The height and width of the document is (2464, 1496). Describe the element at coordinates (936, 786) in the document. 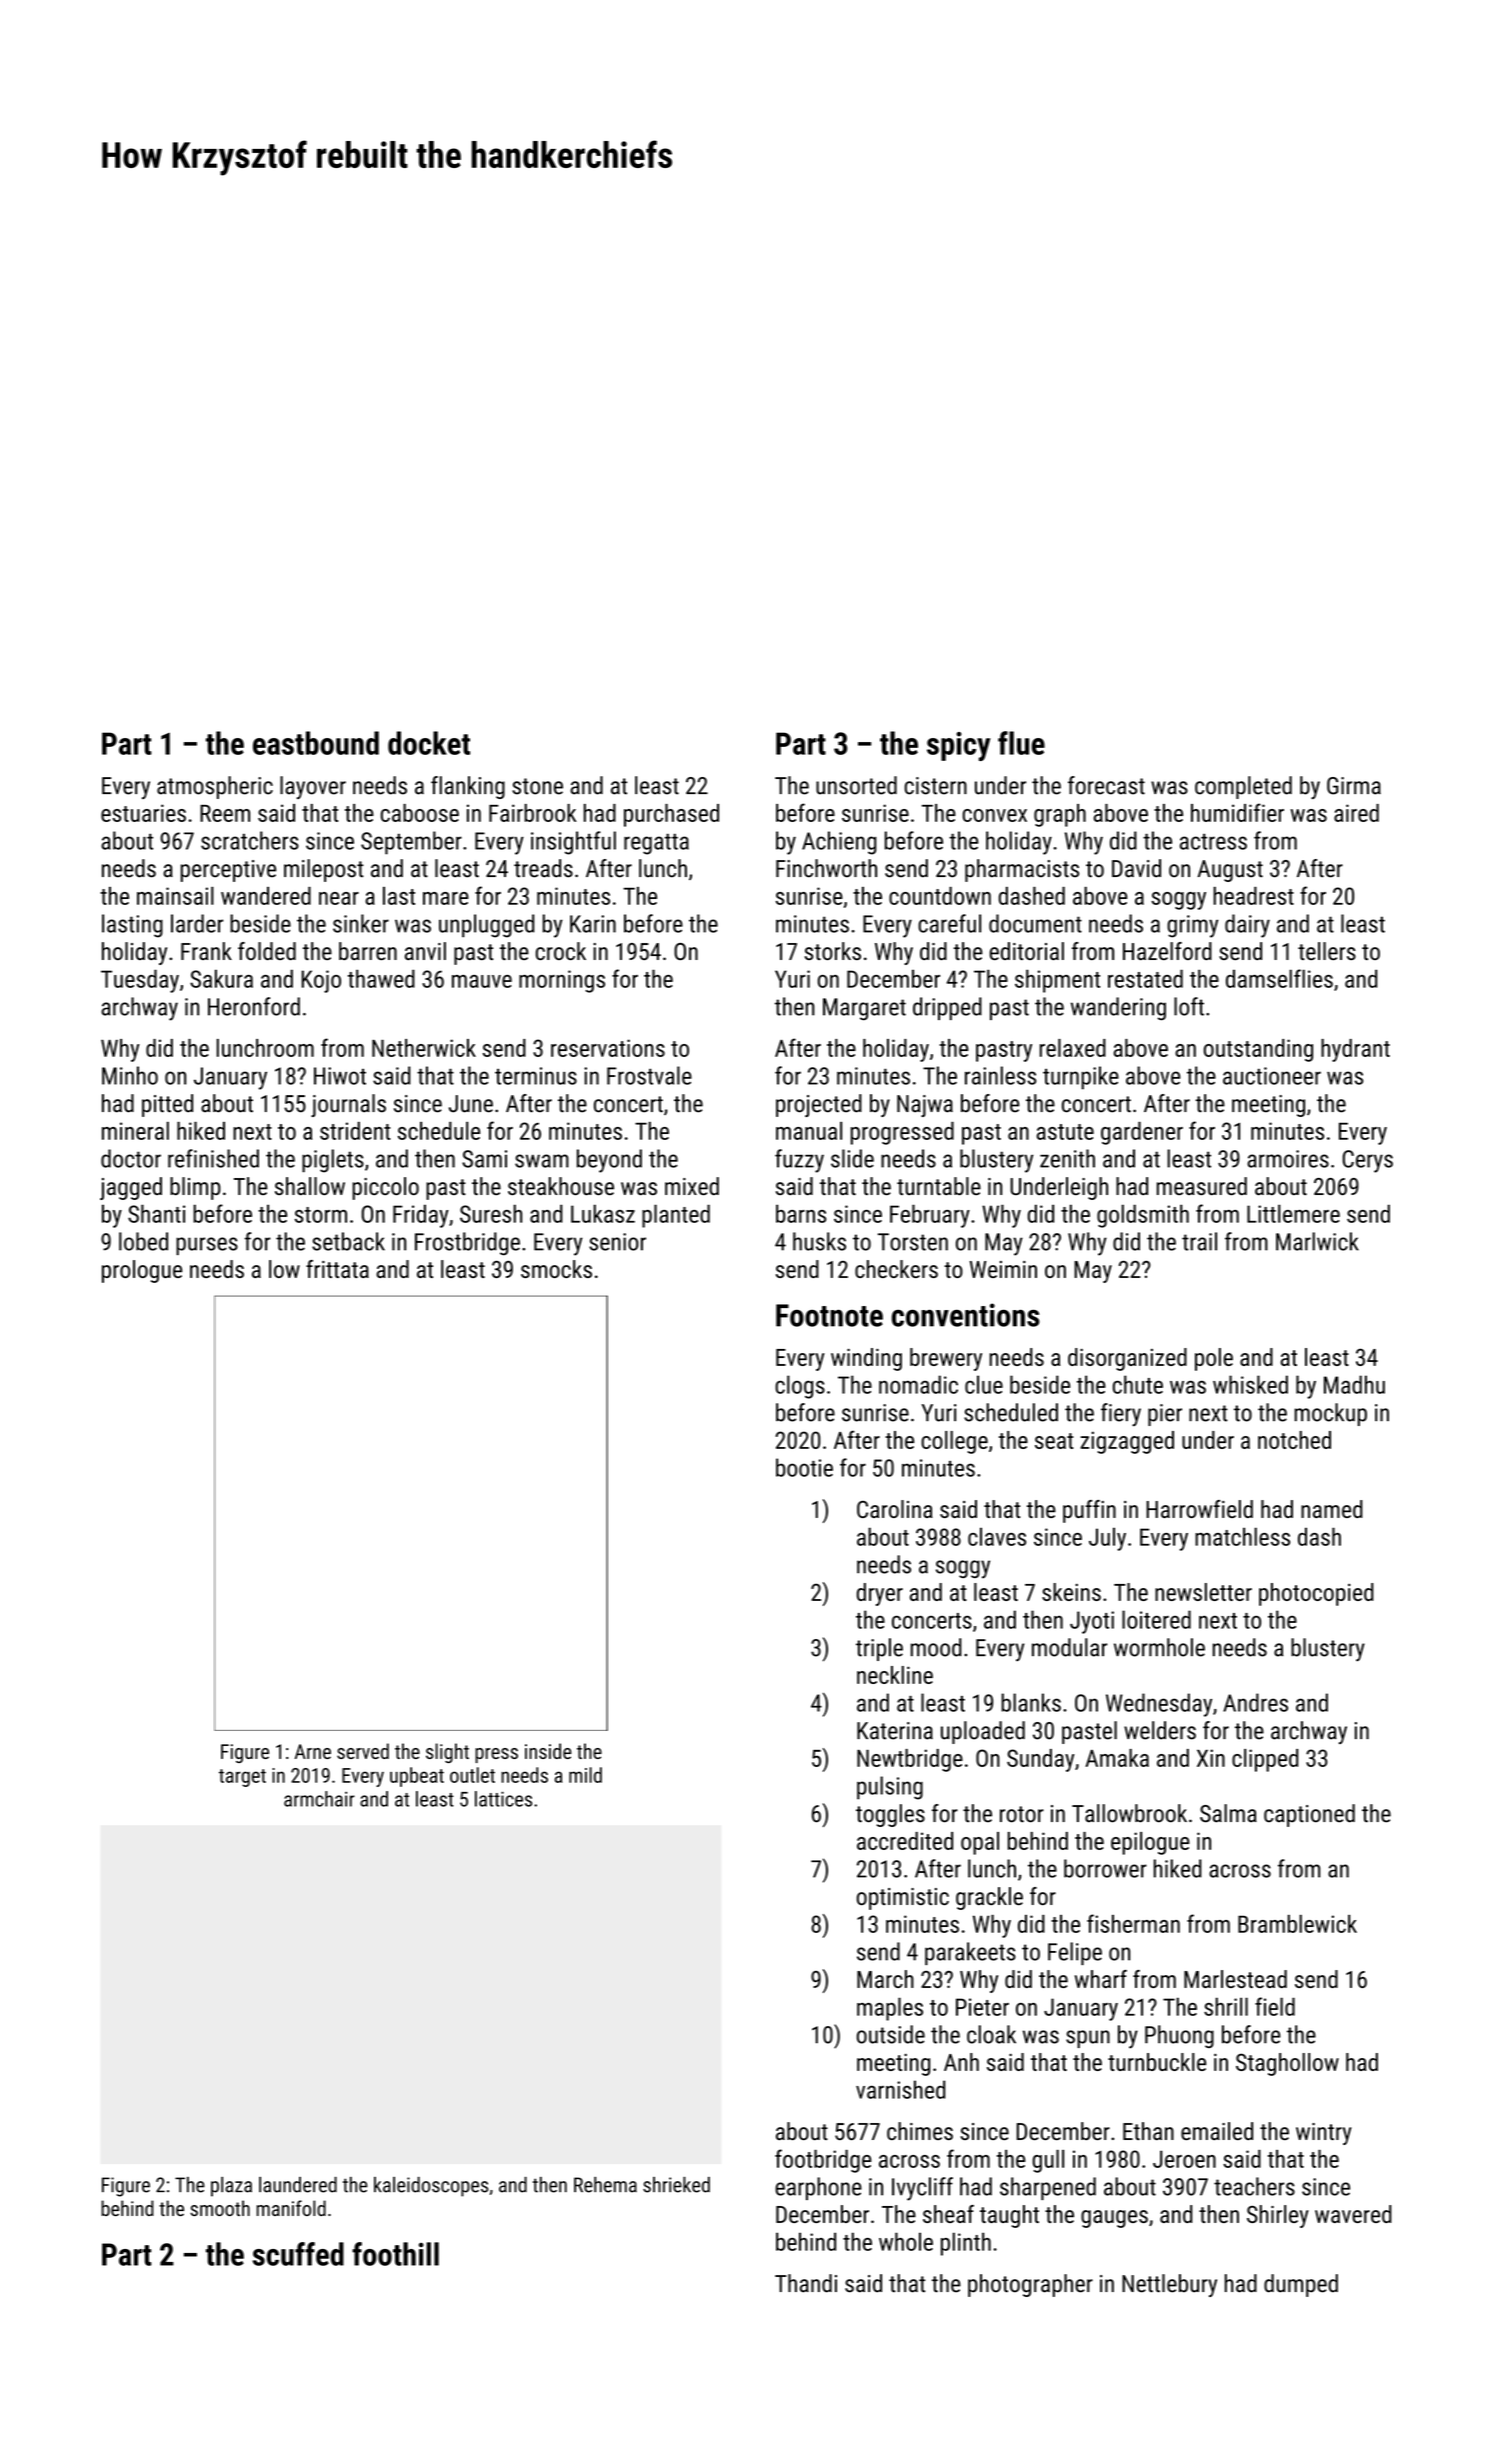

I see `cistern` at that location.
